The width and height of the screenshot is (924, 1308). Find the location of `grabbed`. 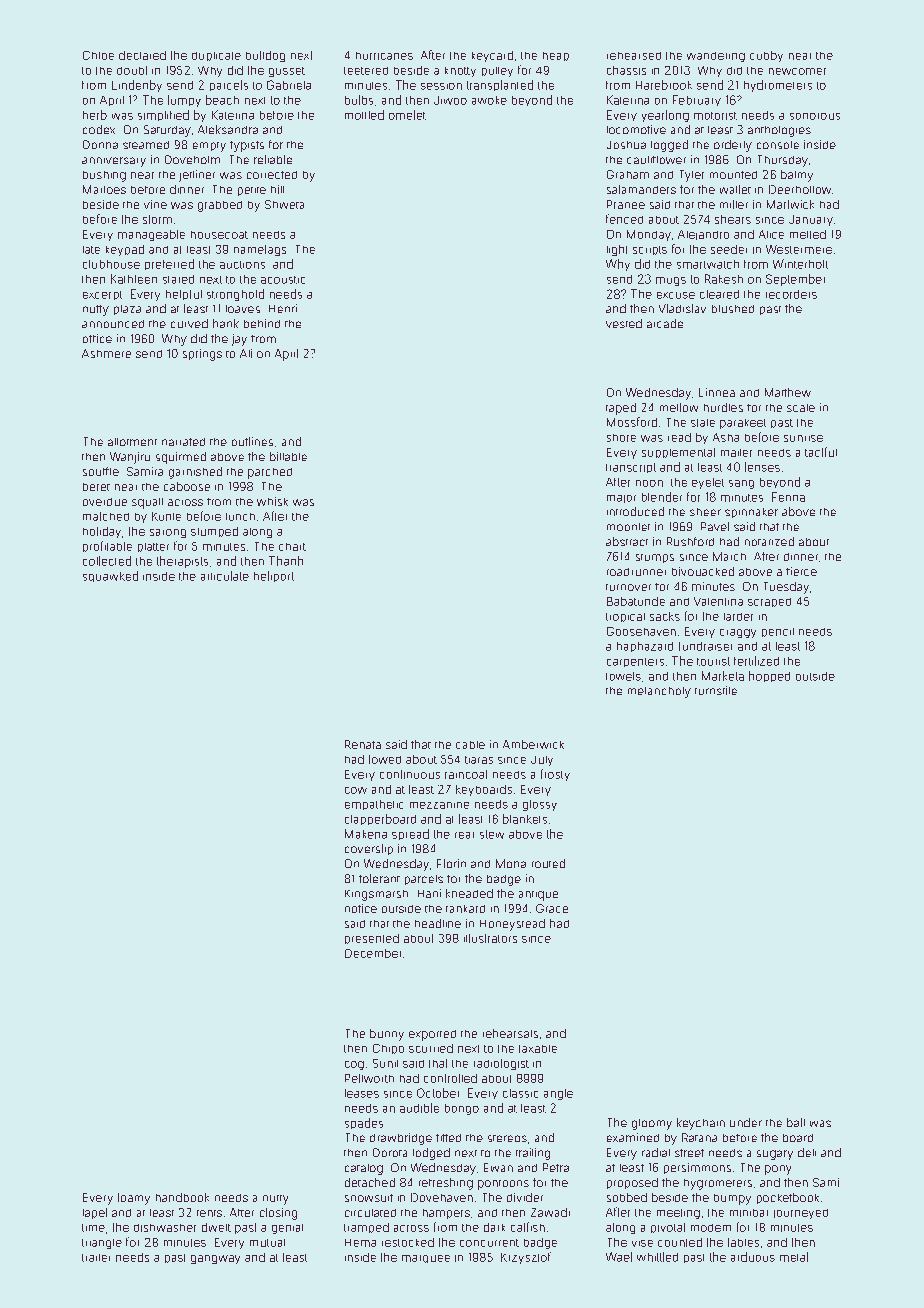

grabbed is located at coordinates (220, 206).
